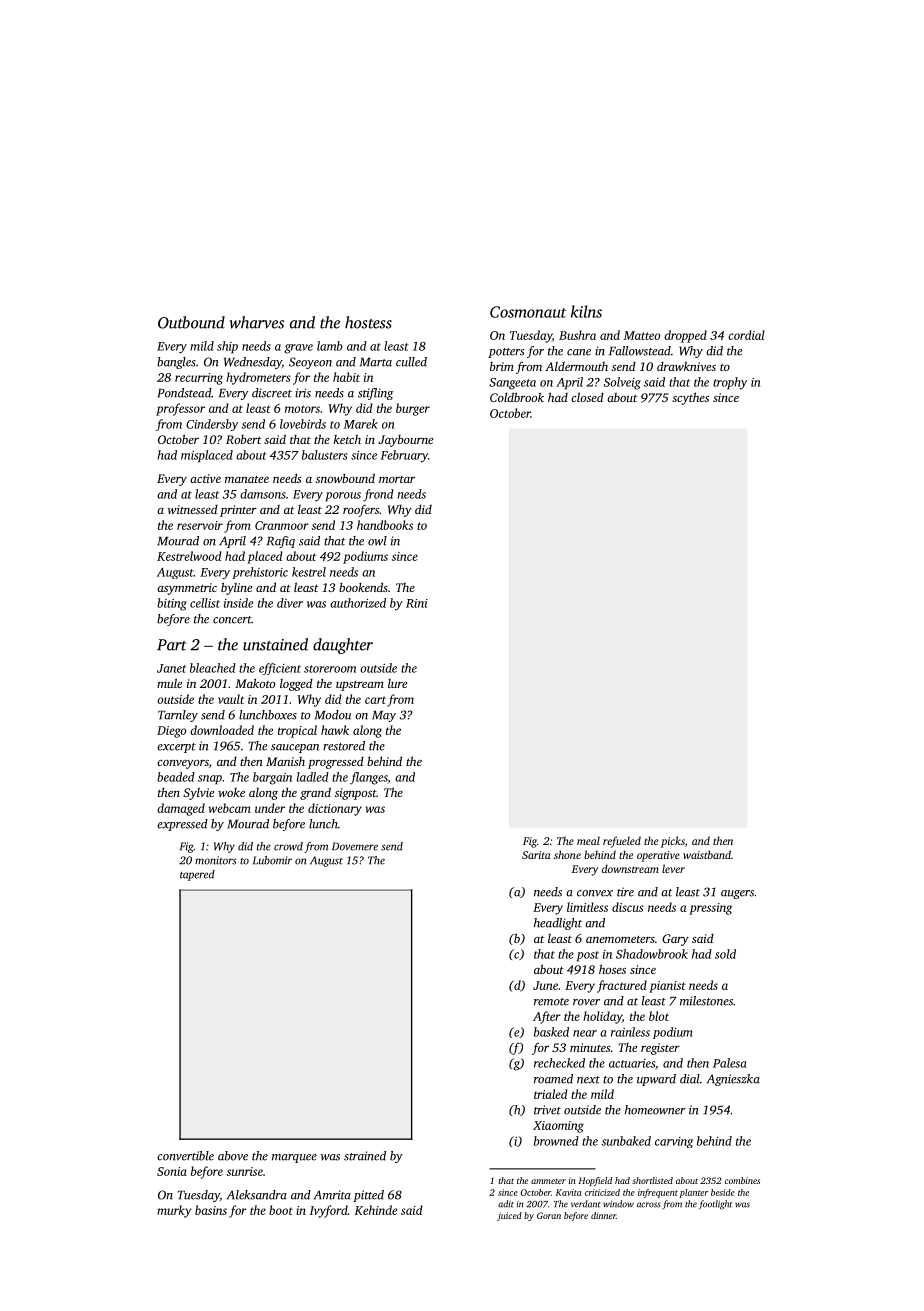 This screenshot has height=1311, width=924. Describe the element at coordinates (345, 478) in the screenshot. I see `snowbound` at that location.
